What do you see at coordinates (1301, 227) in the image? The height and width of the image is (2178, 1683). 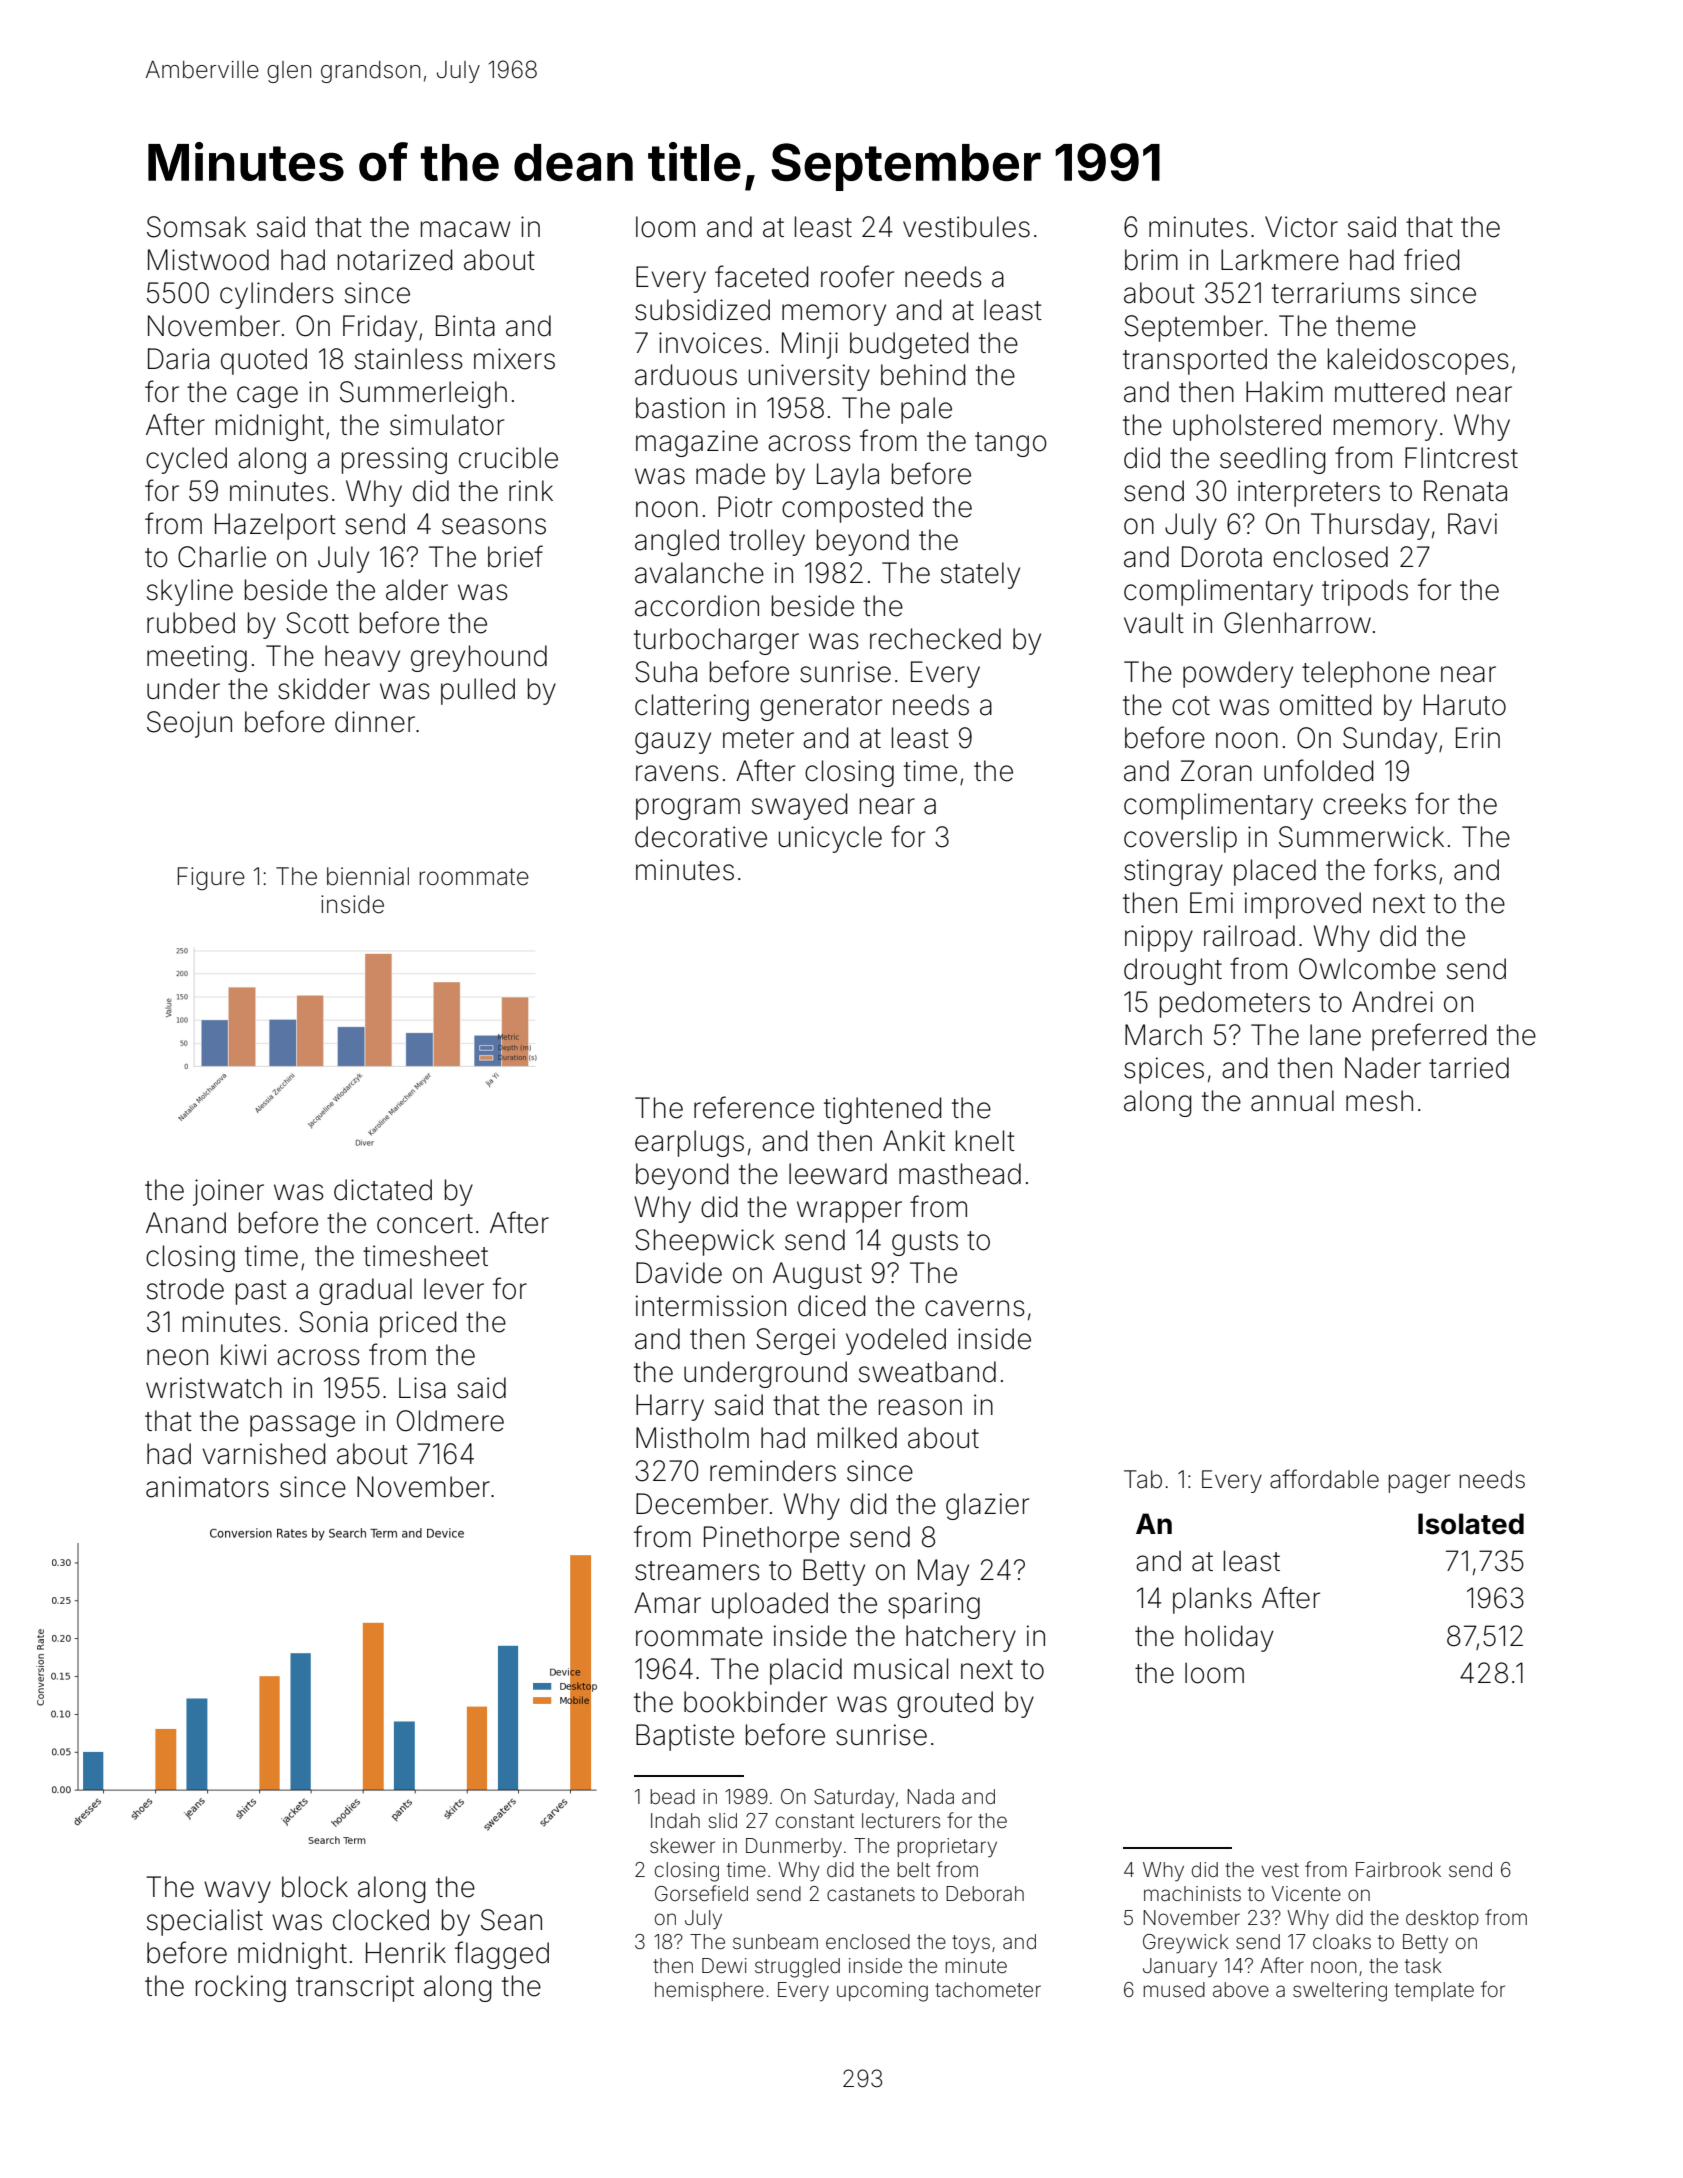 I see `Victor` at bounding box center [1301, 227].
